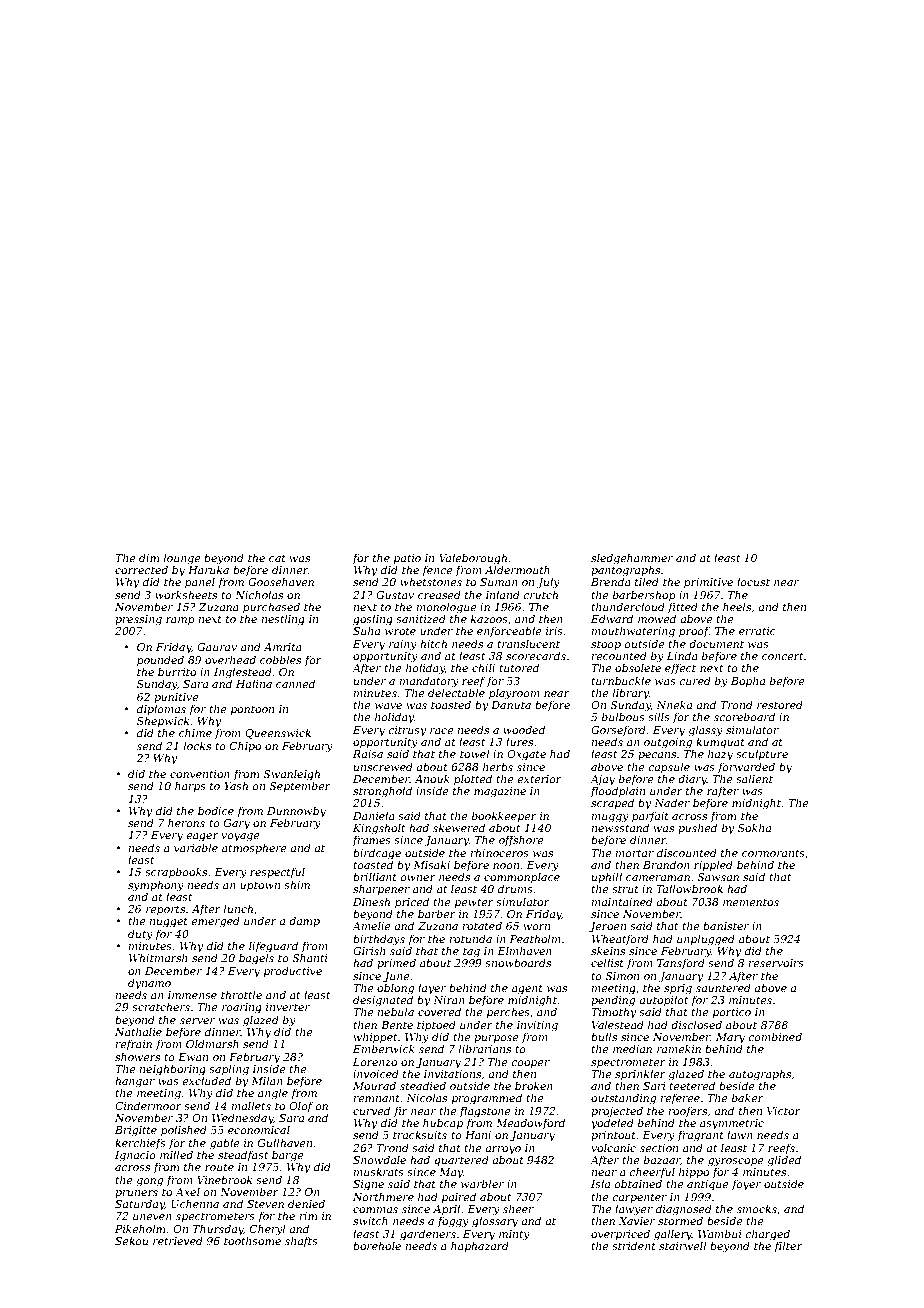 The width and height of the page is (924, 1308). I want to click on strident, so click(634, 1245).
